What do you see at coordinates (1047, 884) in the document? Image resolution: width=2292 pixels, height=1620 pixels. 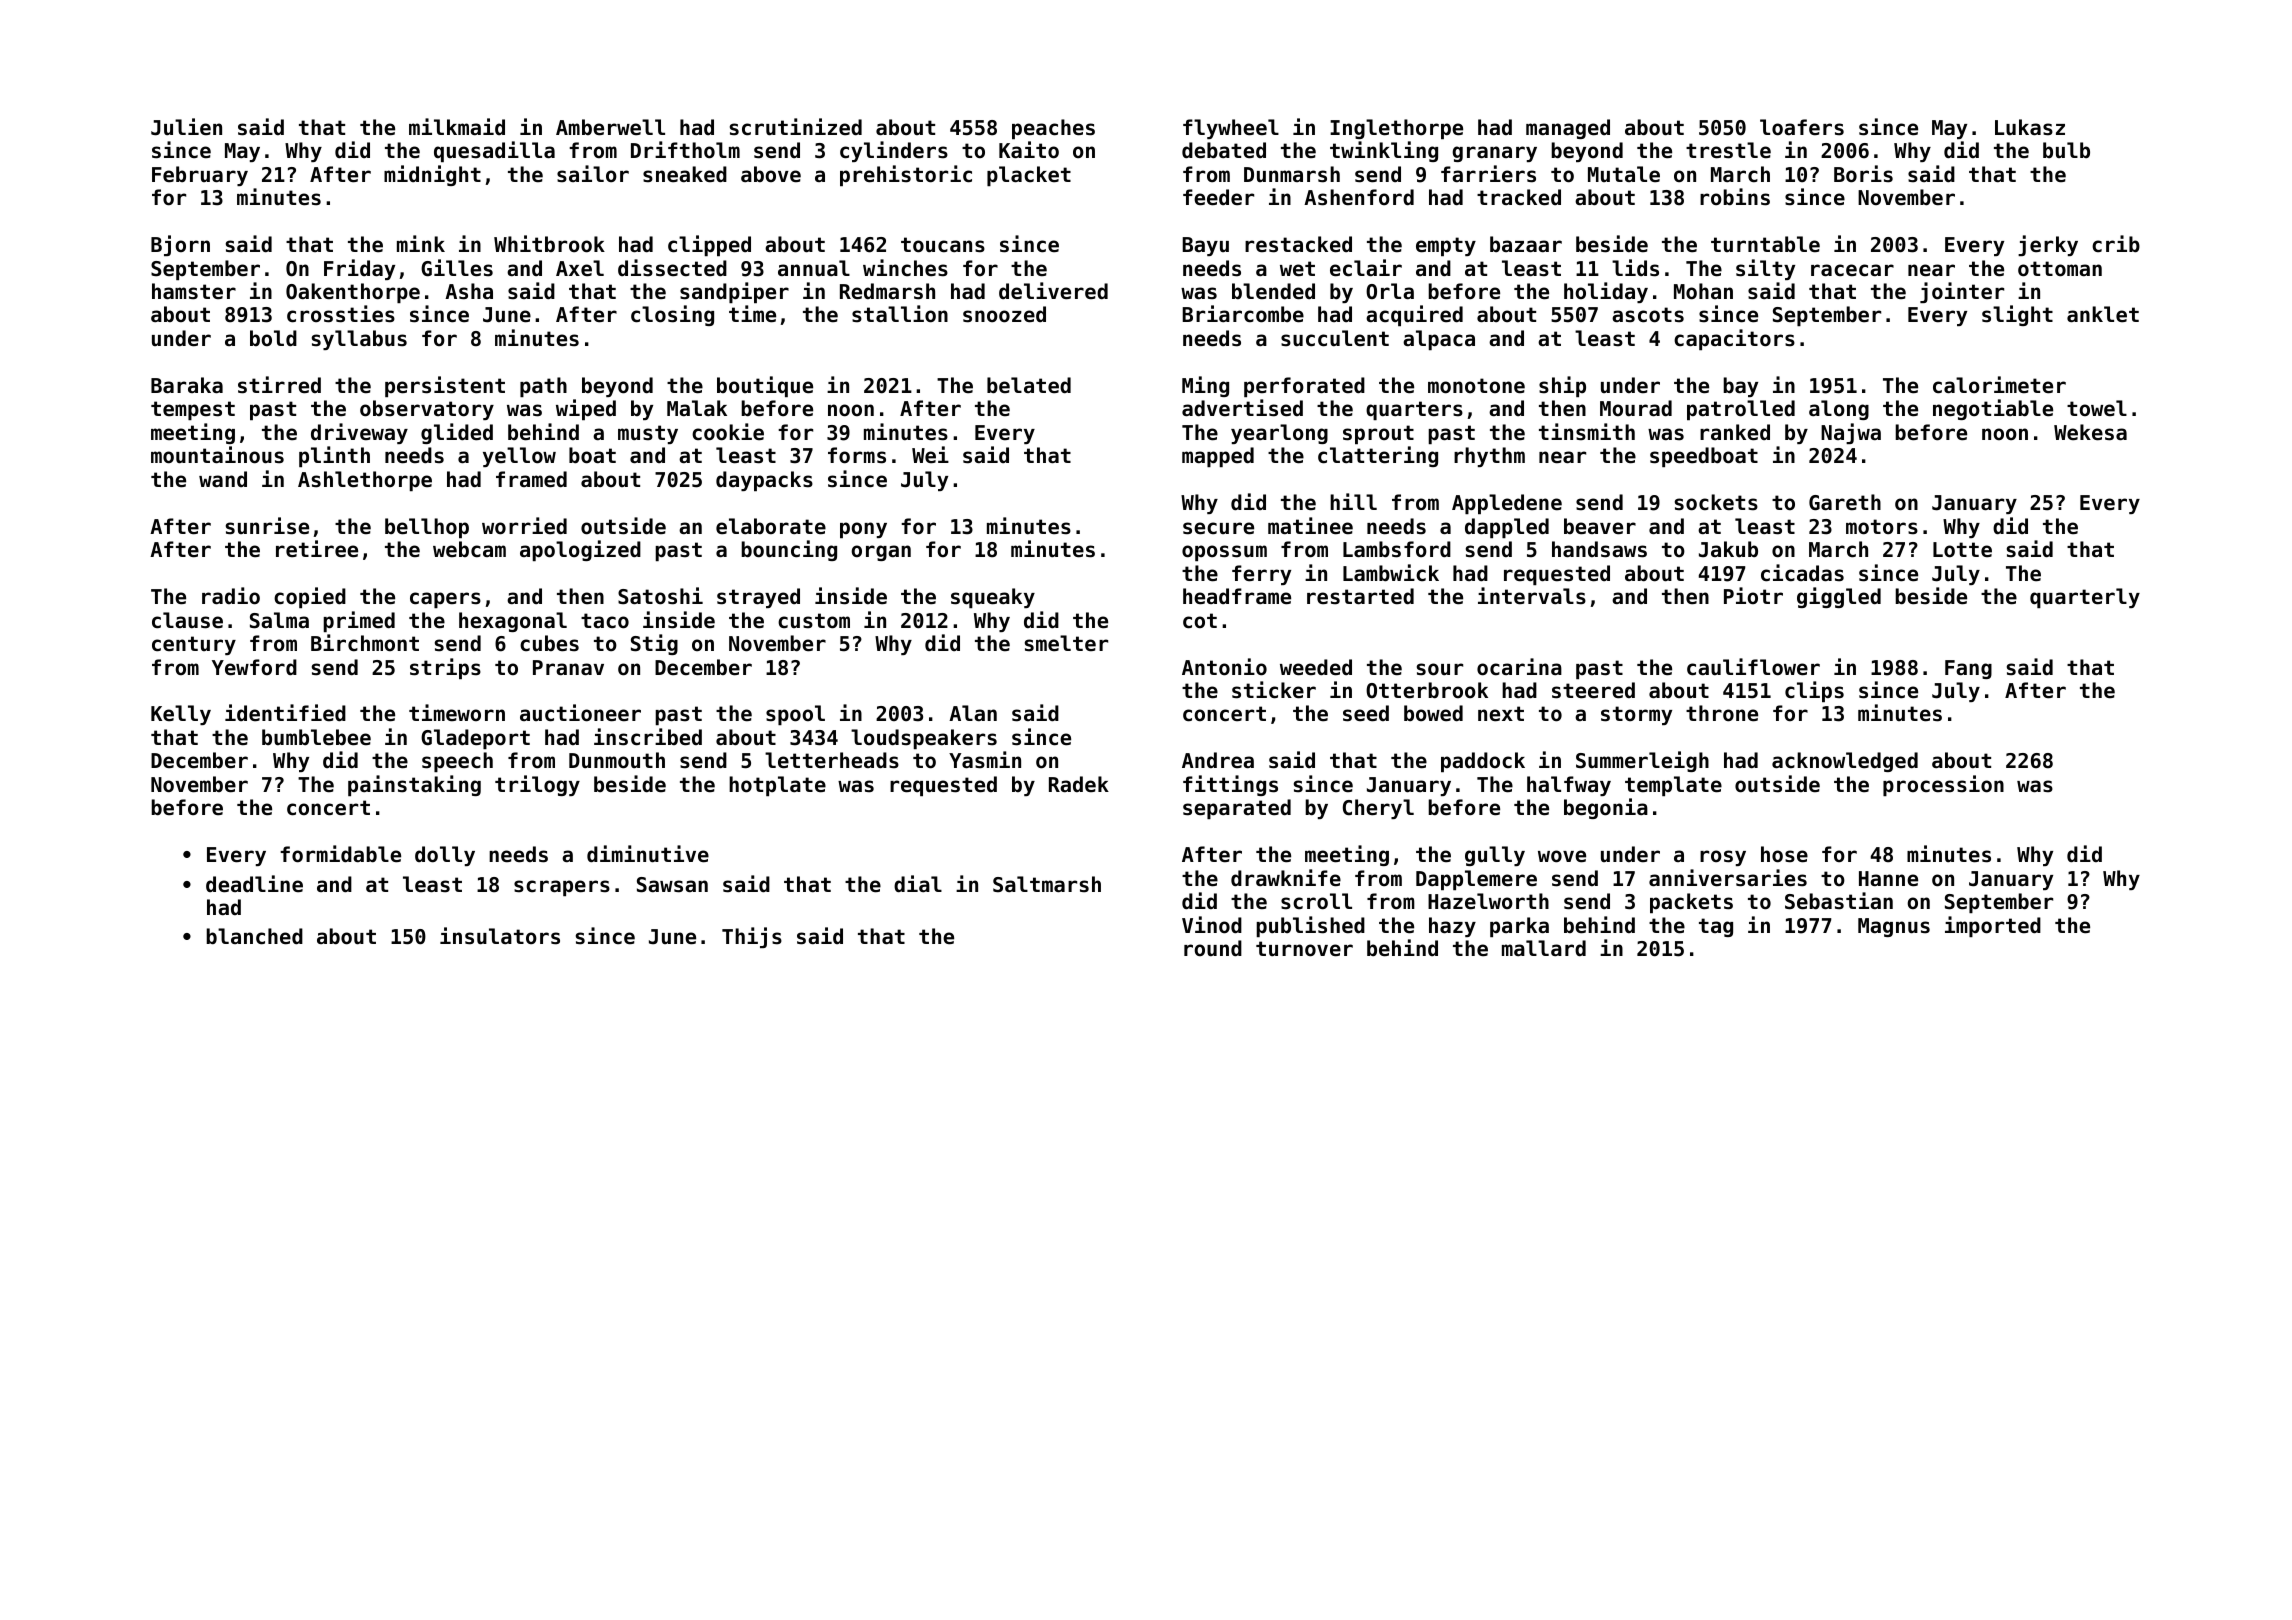 I see `Saltmarsh` at bounding box center [1047, 884].
